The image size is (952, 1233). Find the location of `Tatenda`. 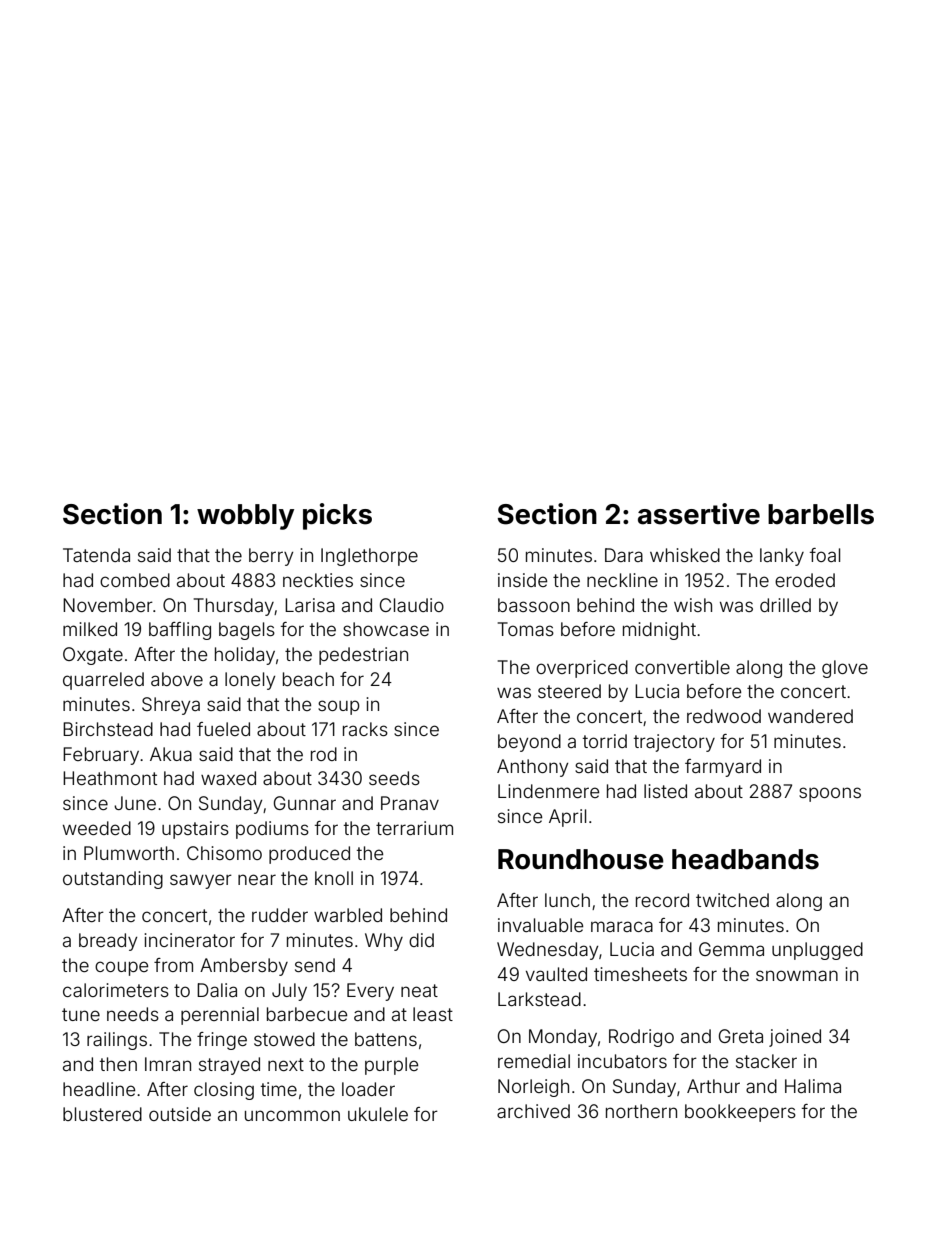

Tatenda is located at coordinates (96, 555).
